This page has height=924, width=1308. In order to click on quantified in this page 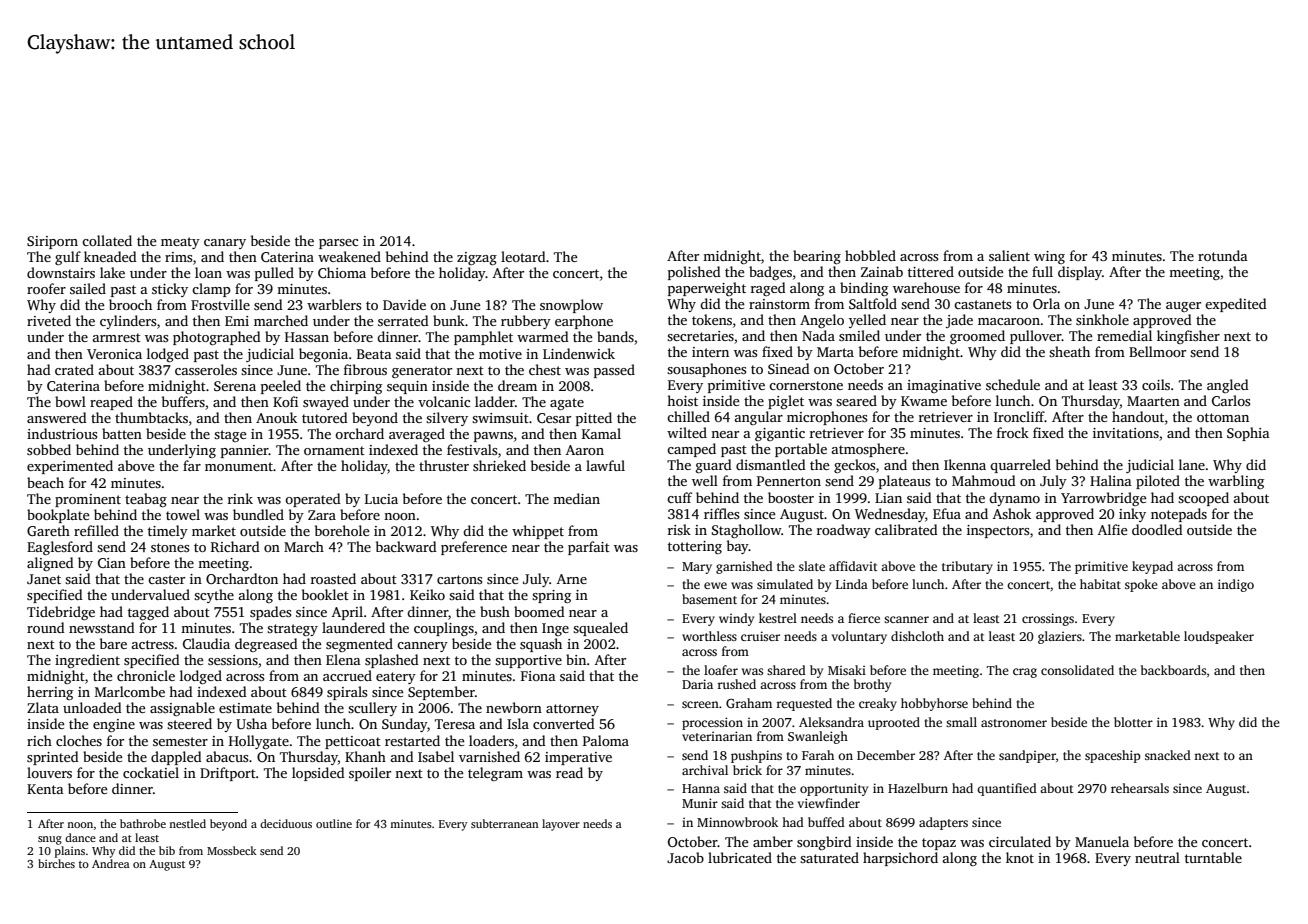, I will do `click(1007, 789)`.
